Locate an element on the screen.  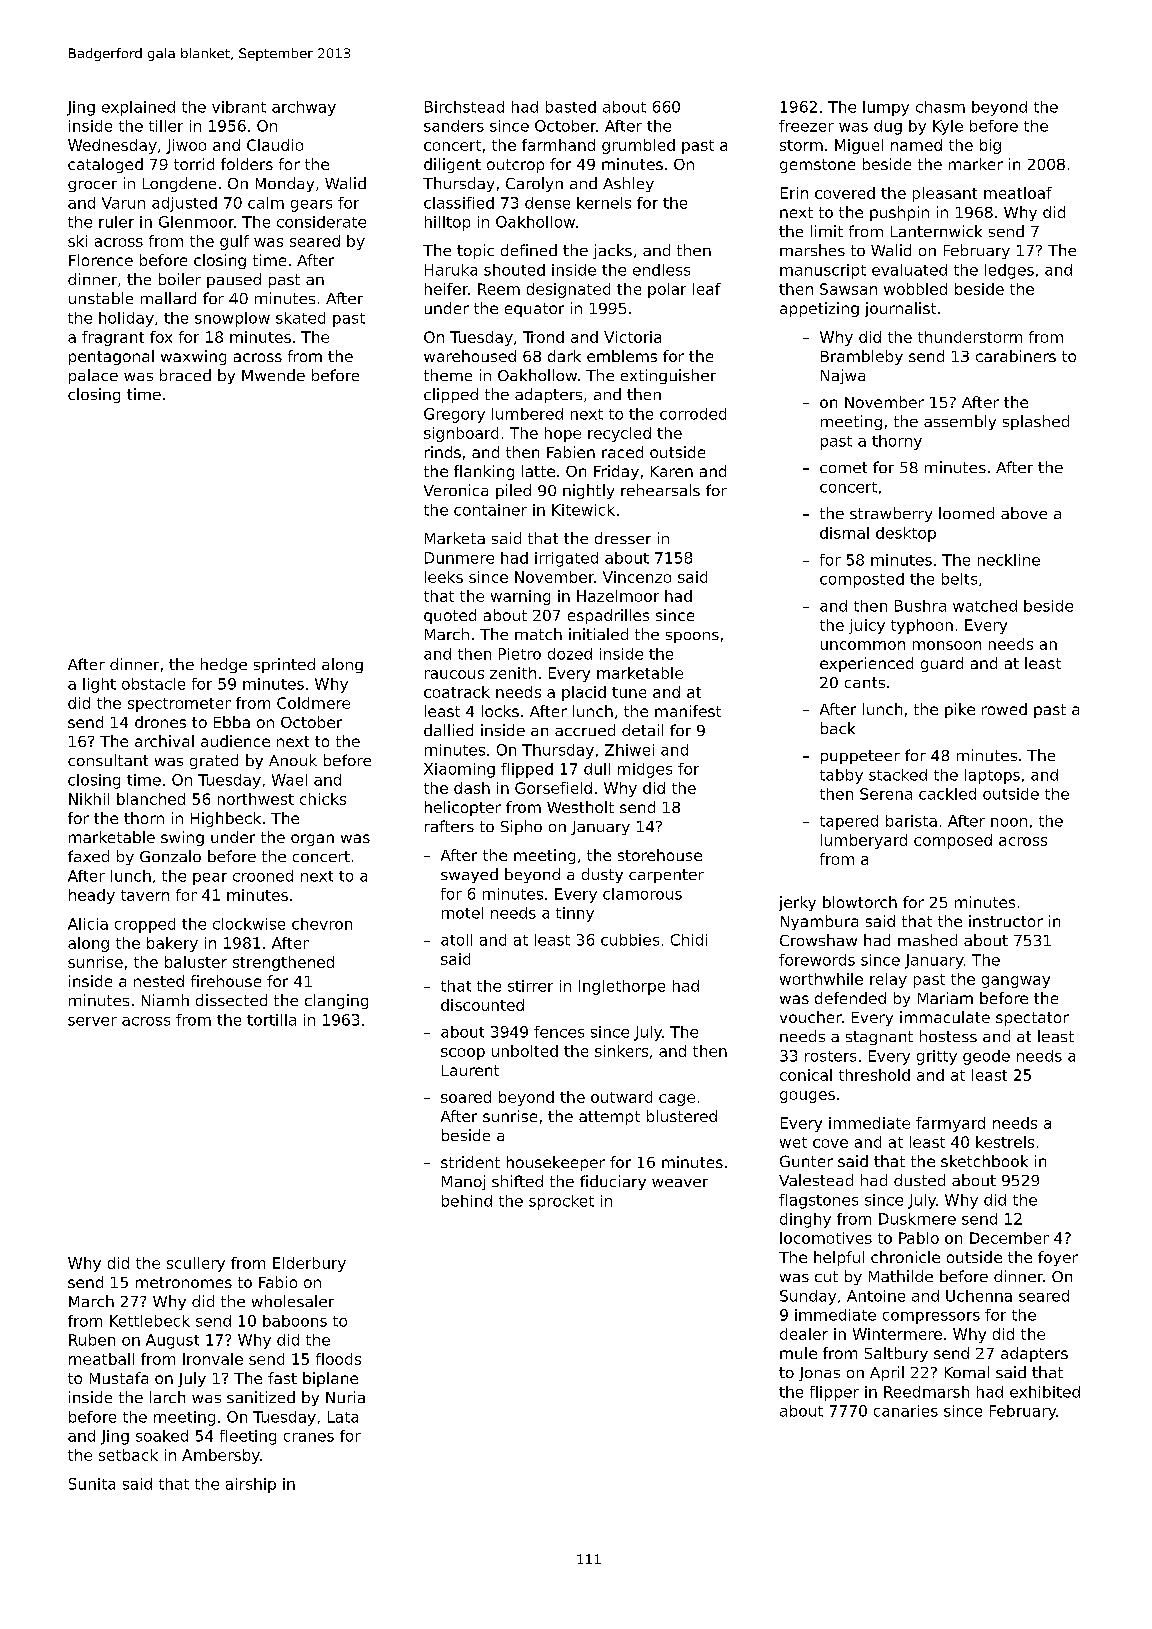
unstable is located at coordinates (101, 298).
